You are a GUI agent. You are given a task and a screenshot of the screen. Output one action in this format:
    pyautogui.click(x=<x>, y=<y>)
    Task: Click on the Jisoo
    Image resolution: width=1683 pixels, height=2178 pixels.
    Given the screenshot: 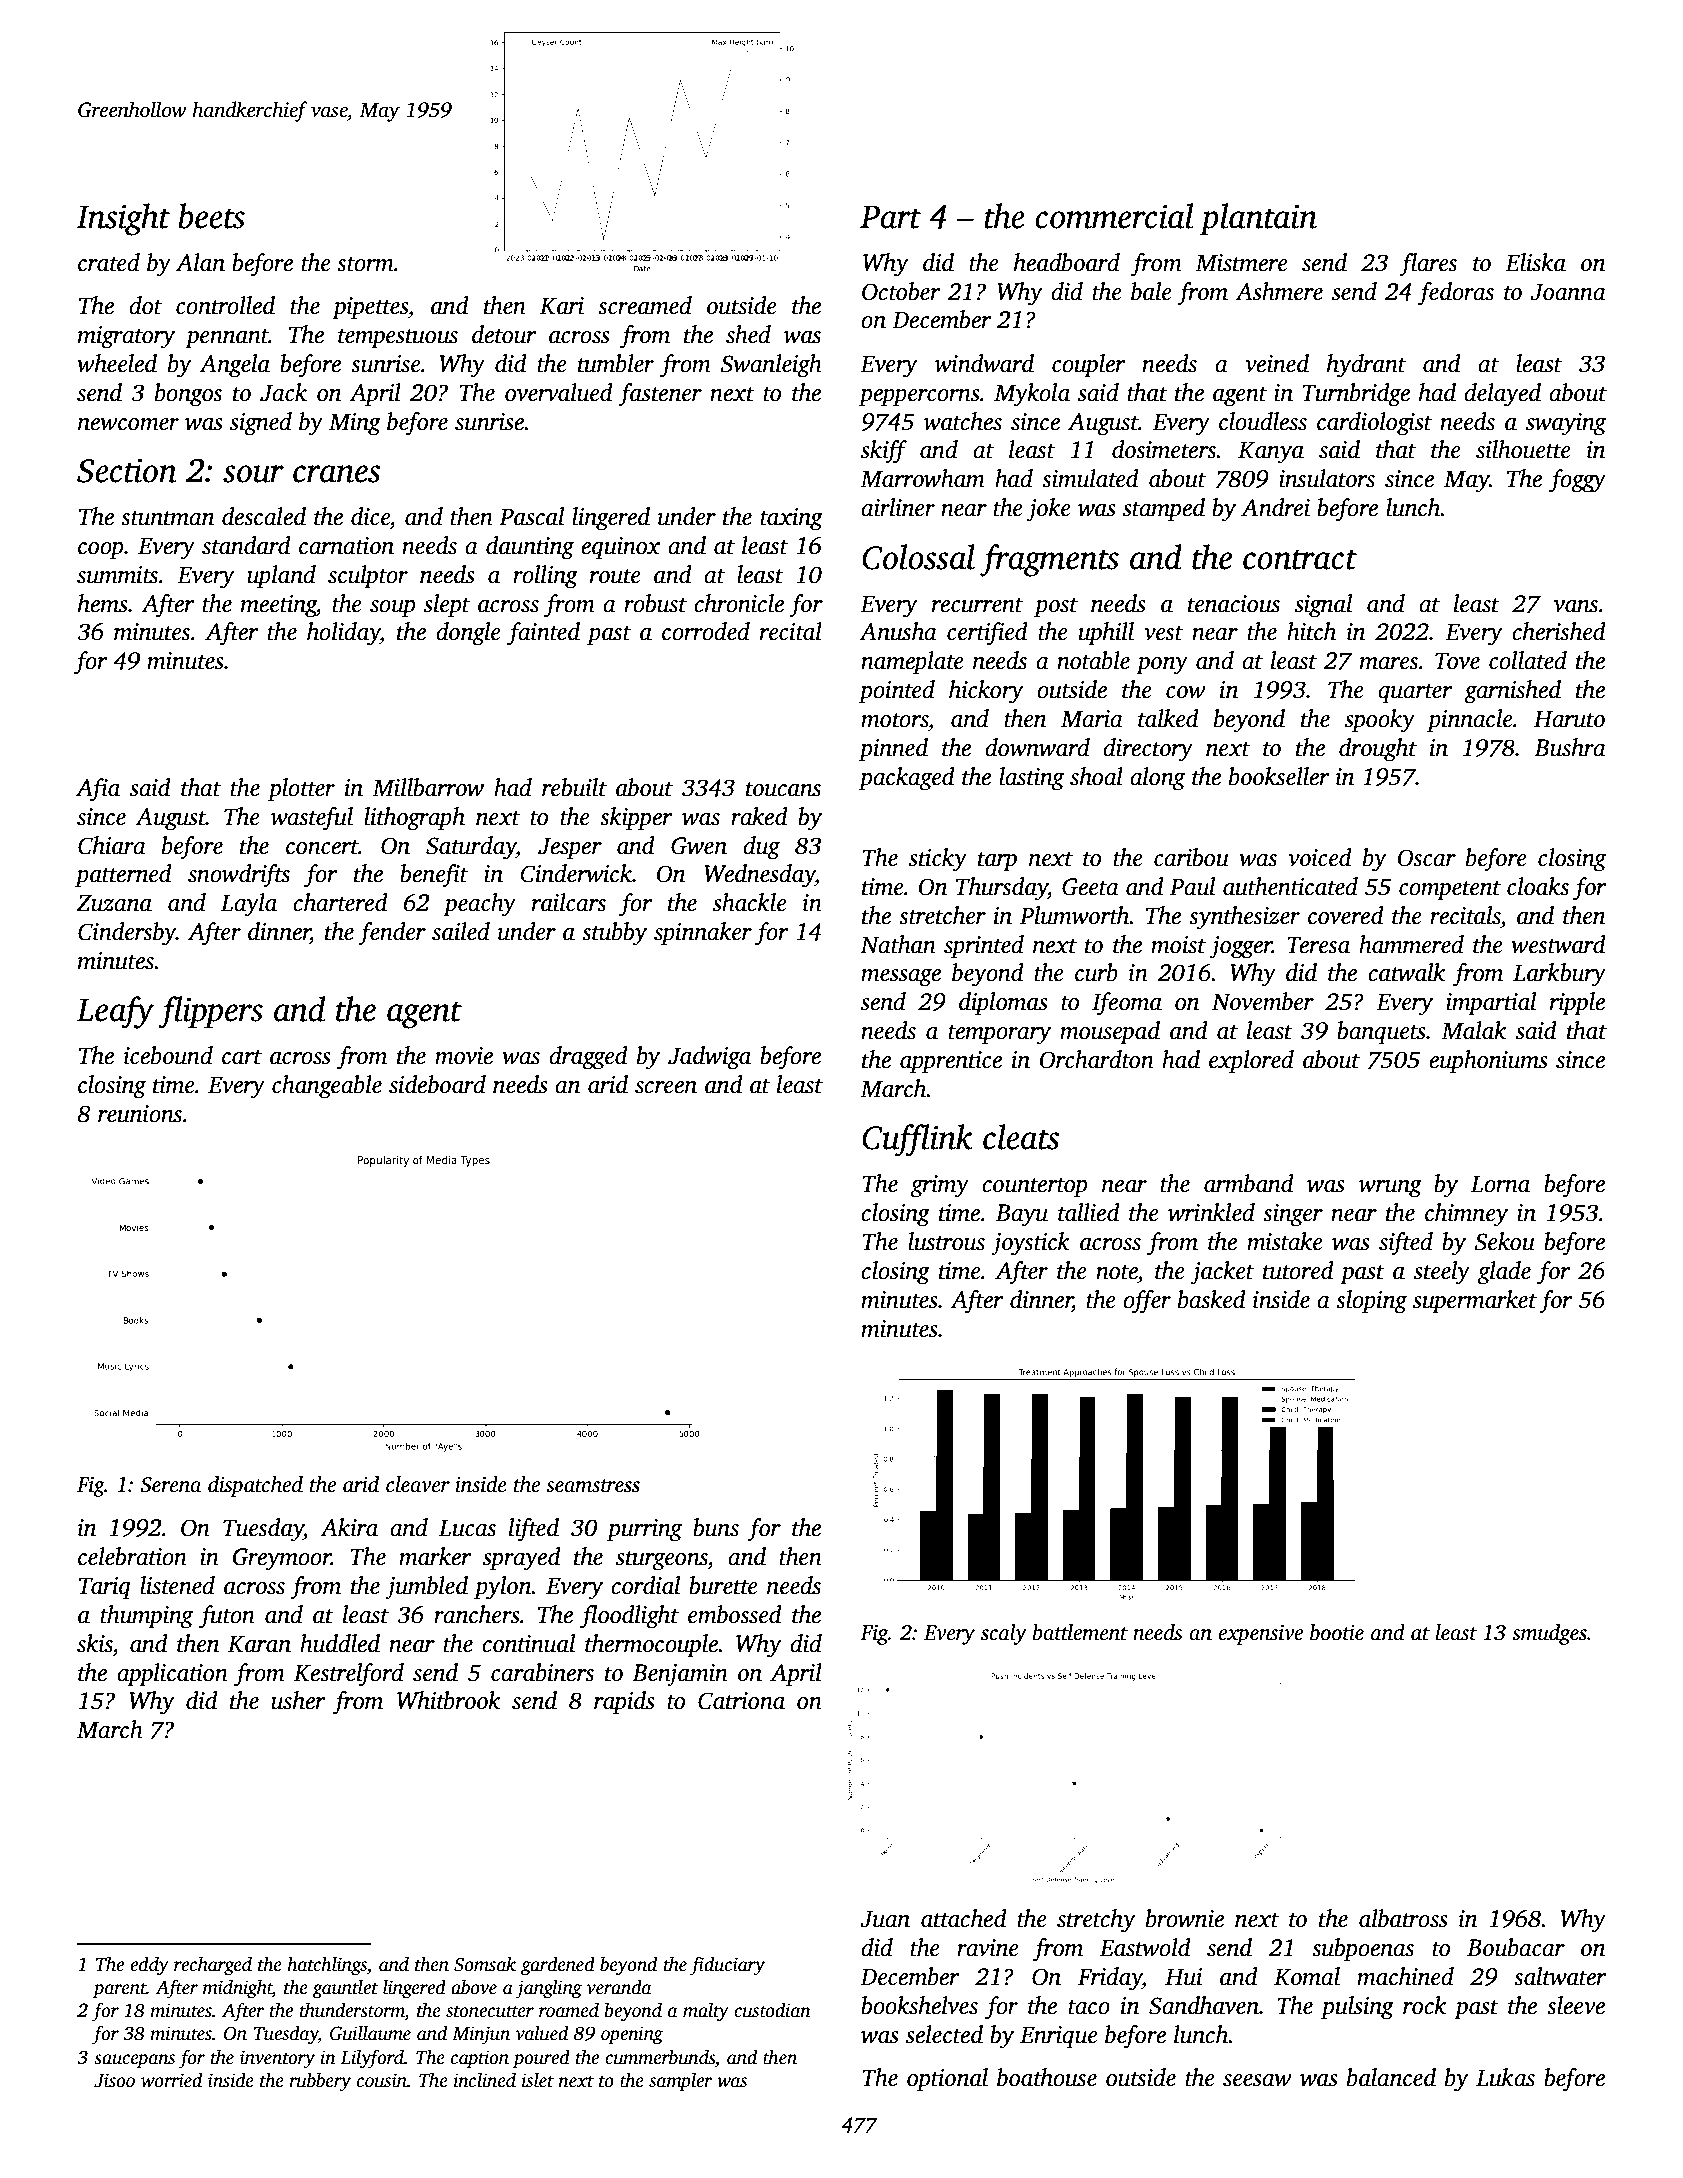 What is the action you would take?
    pyautogui.click(x=114, y=2080)
